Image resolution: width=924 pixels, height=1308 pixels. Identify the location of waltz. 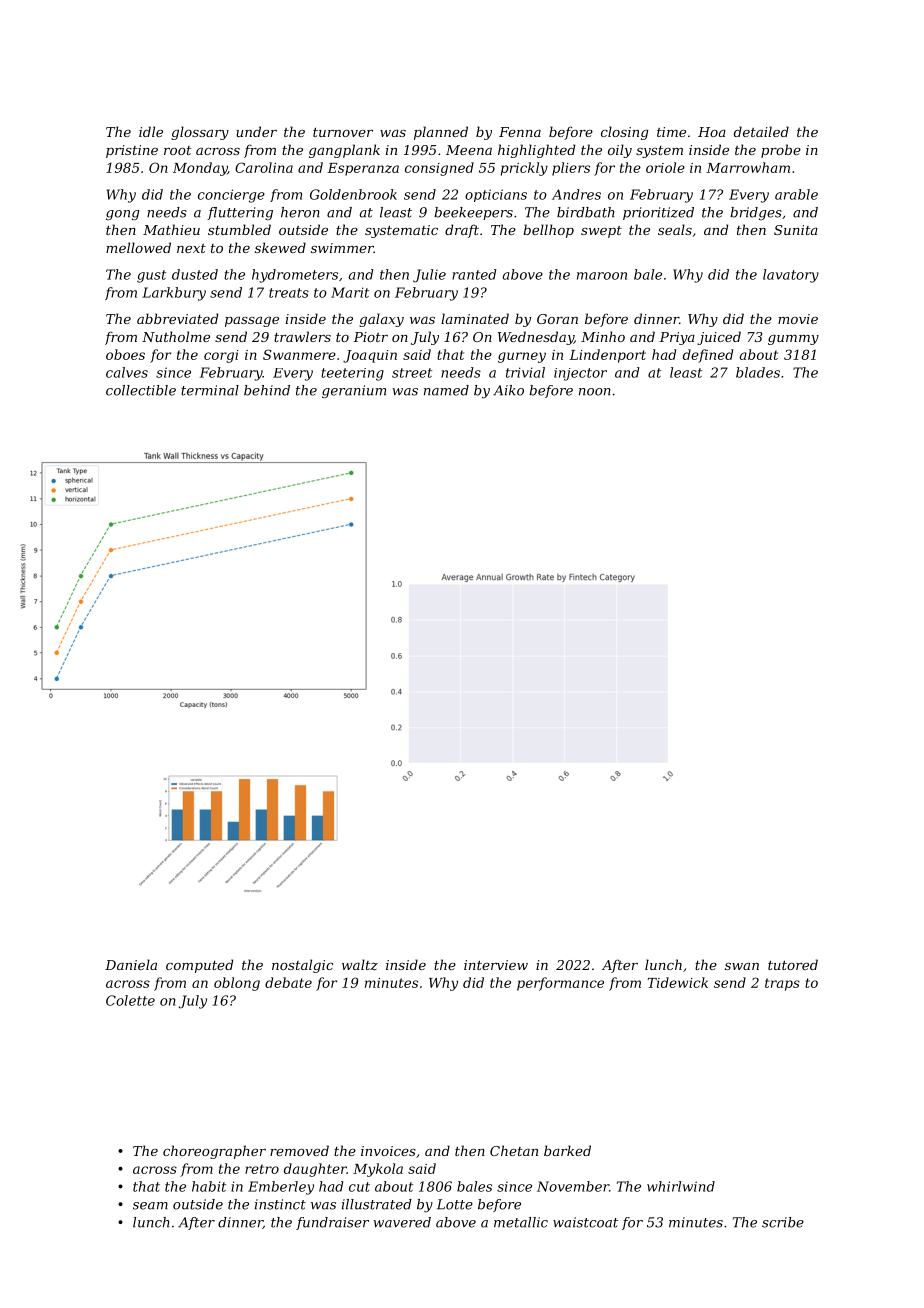
(360, 965).
